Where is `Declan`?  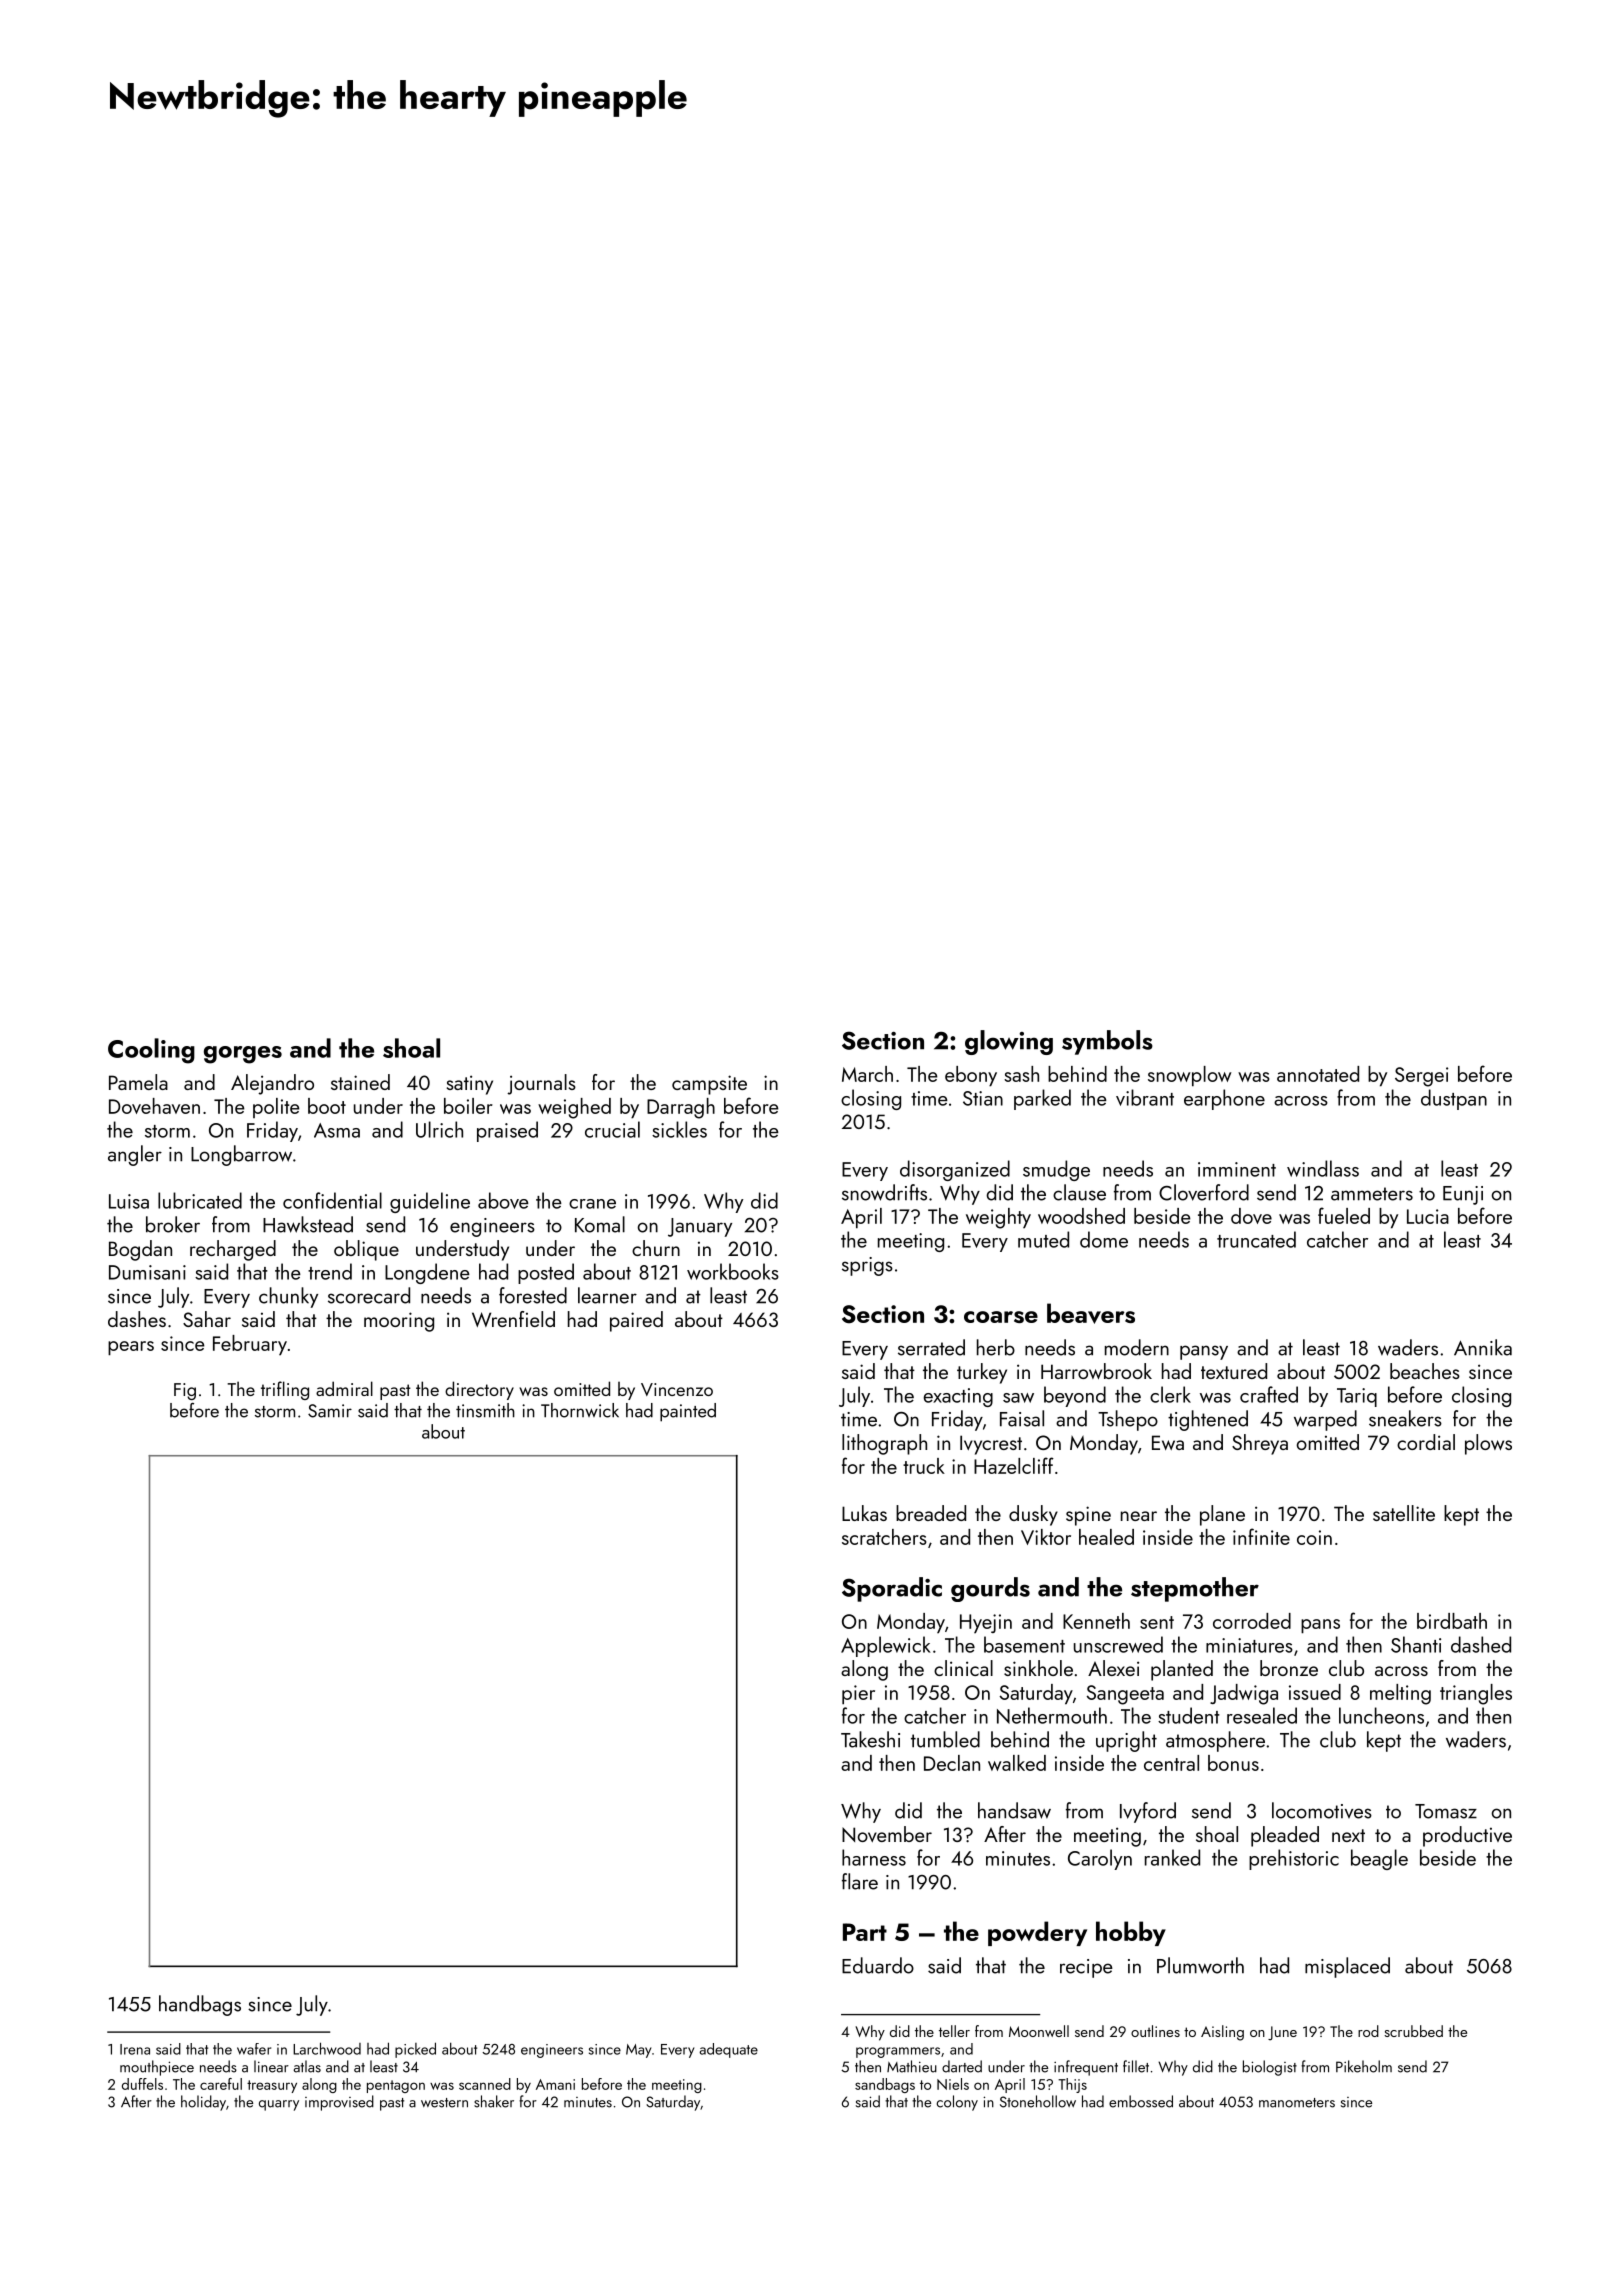 Declan is located at coordinates (952, 1763).
